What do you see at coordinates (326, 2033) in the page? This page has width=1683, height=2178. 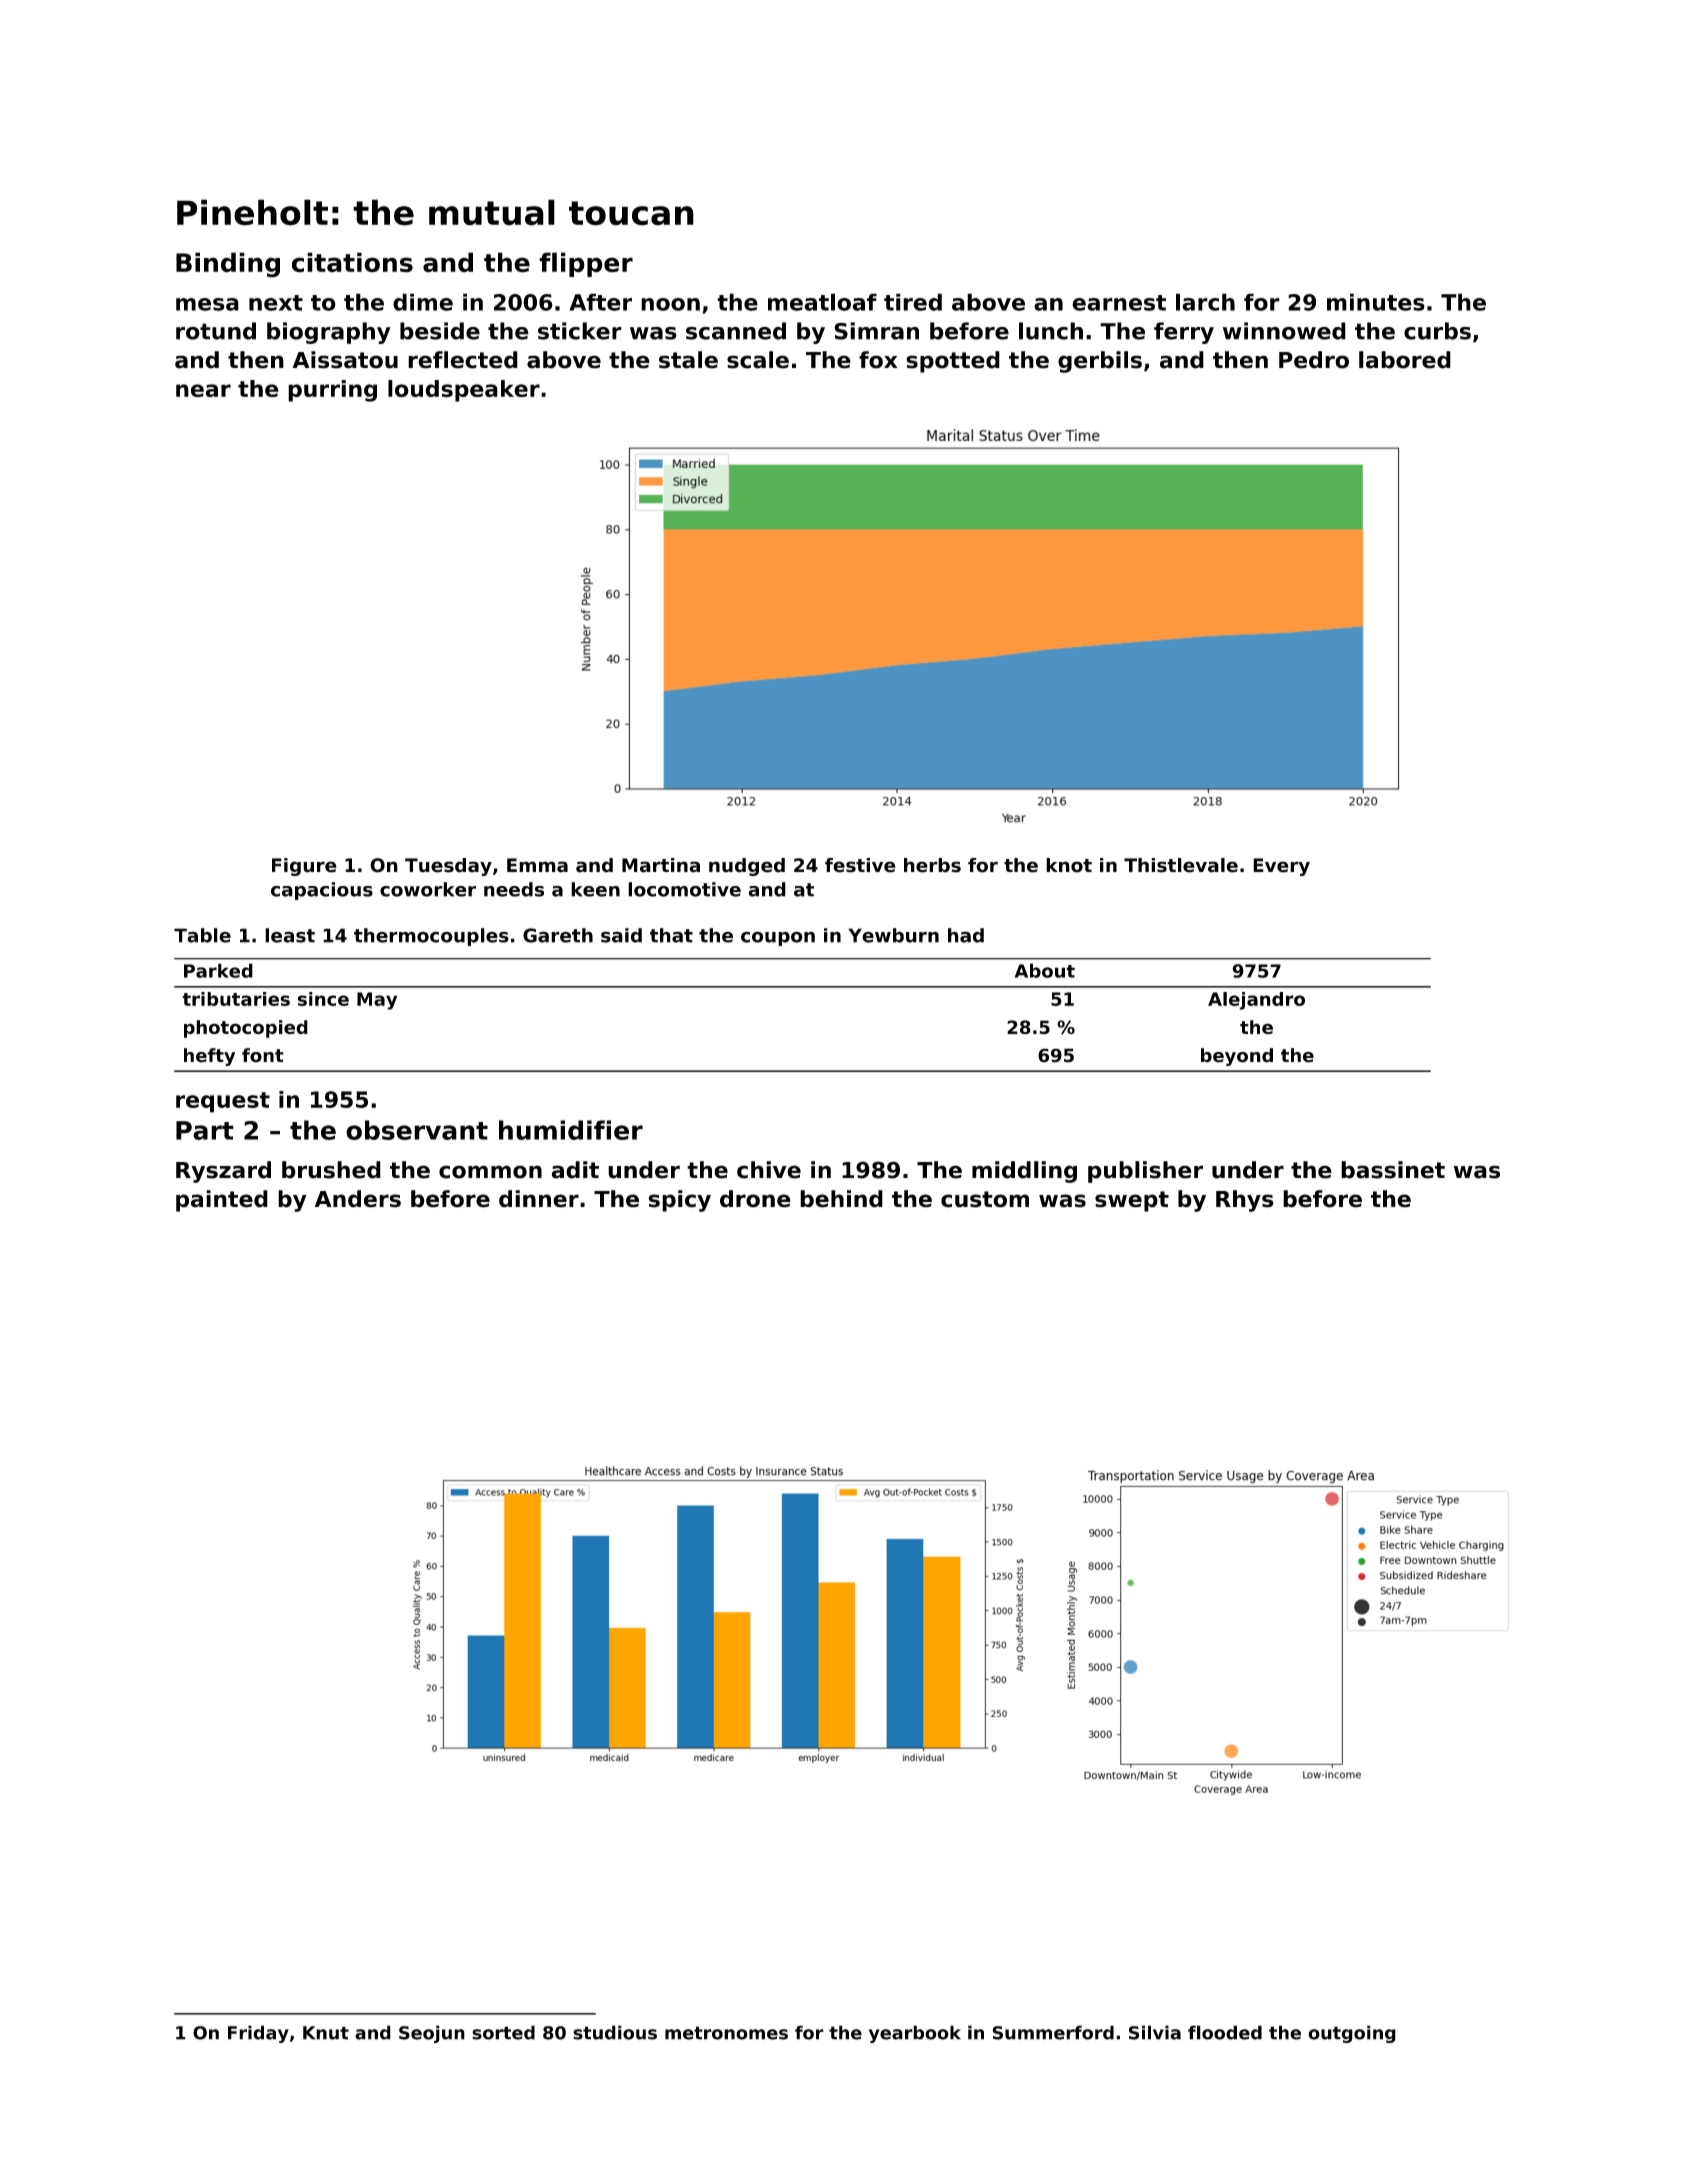 I see `Knut` at bounding box center [326, 2033].
